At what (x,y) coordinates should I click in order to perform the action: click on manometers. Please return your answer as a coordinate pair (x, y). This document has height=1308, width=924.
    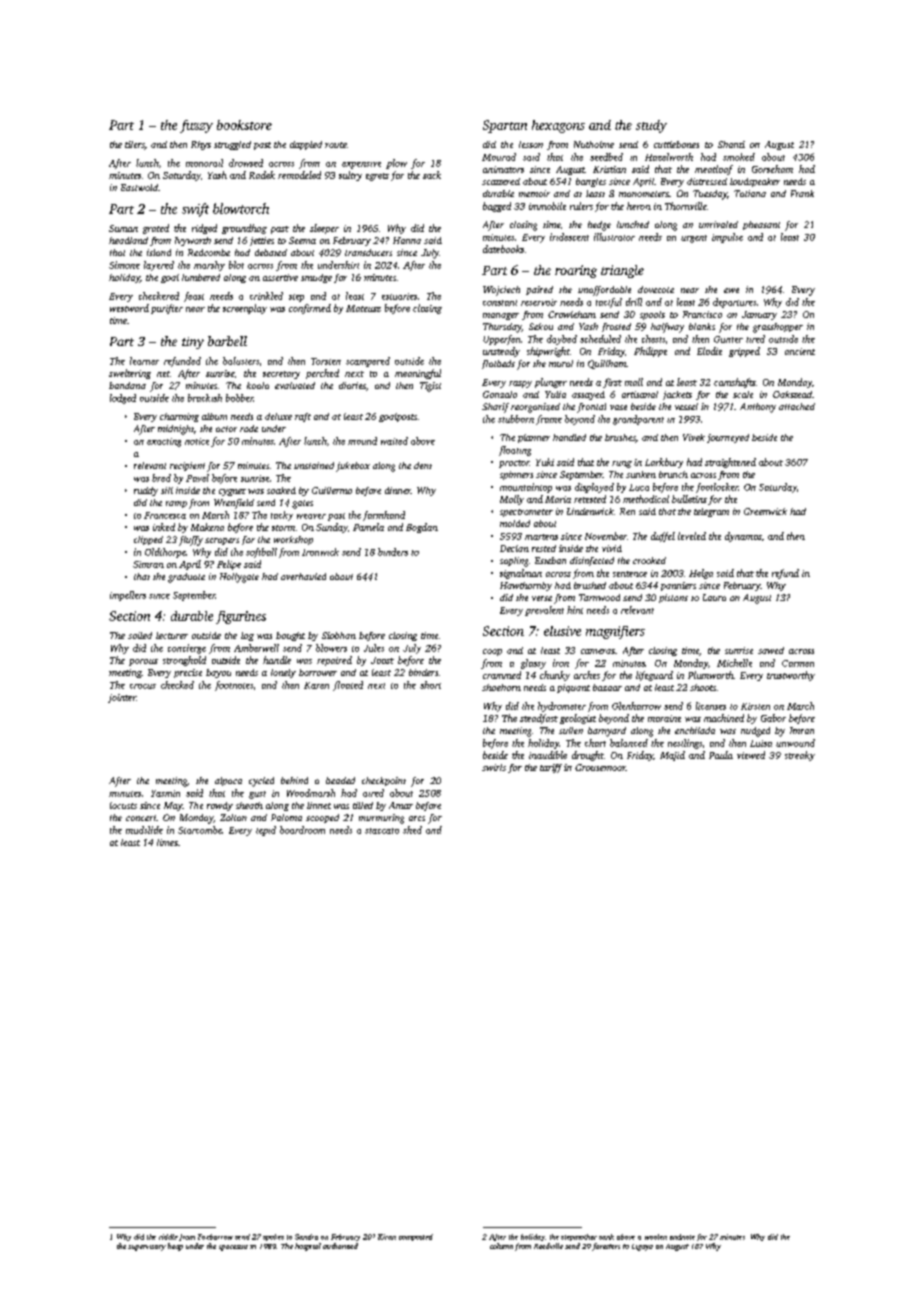
    Looking at the image, I should click on (644, 194).
